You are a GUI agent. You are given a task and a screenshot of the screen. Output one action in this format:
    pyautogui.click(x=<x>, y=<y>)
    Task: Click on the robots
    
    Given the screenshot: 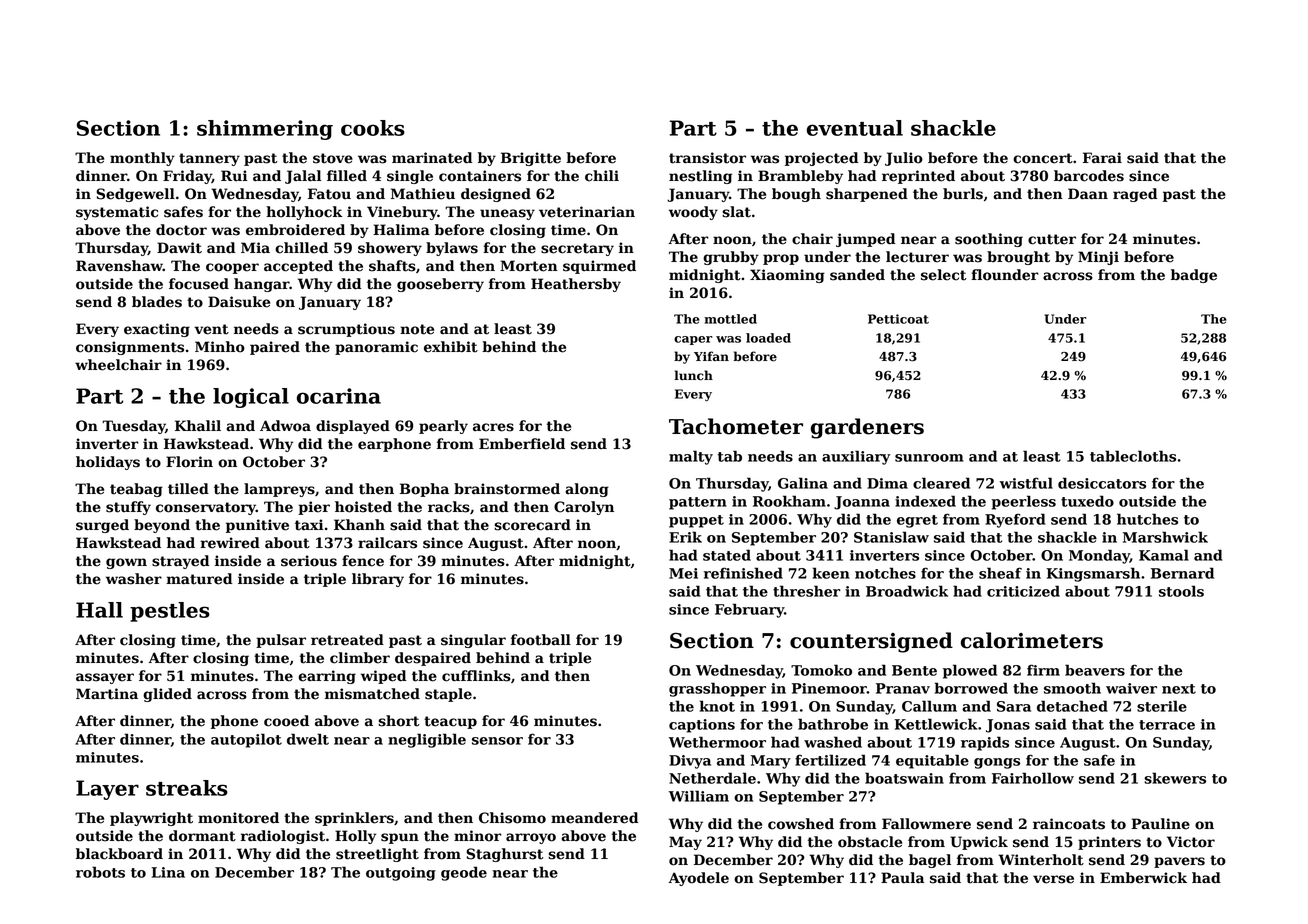 What is the action you would take?
    pyautogui.click(x=100, y=872)
